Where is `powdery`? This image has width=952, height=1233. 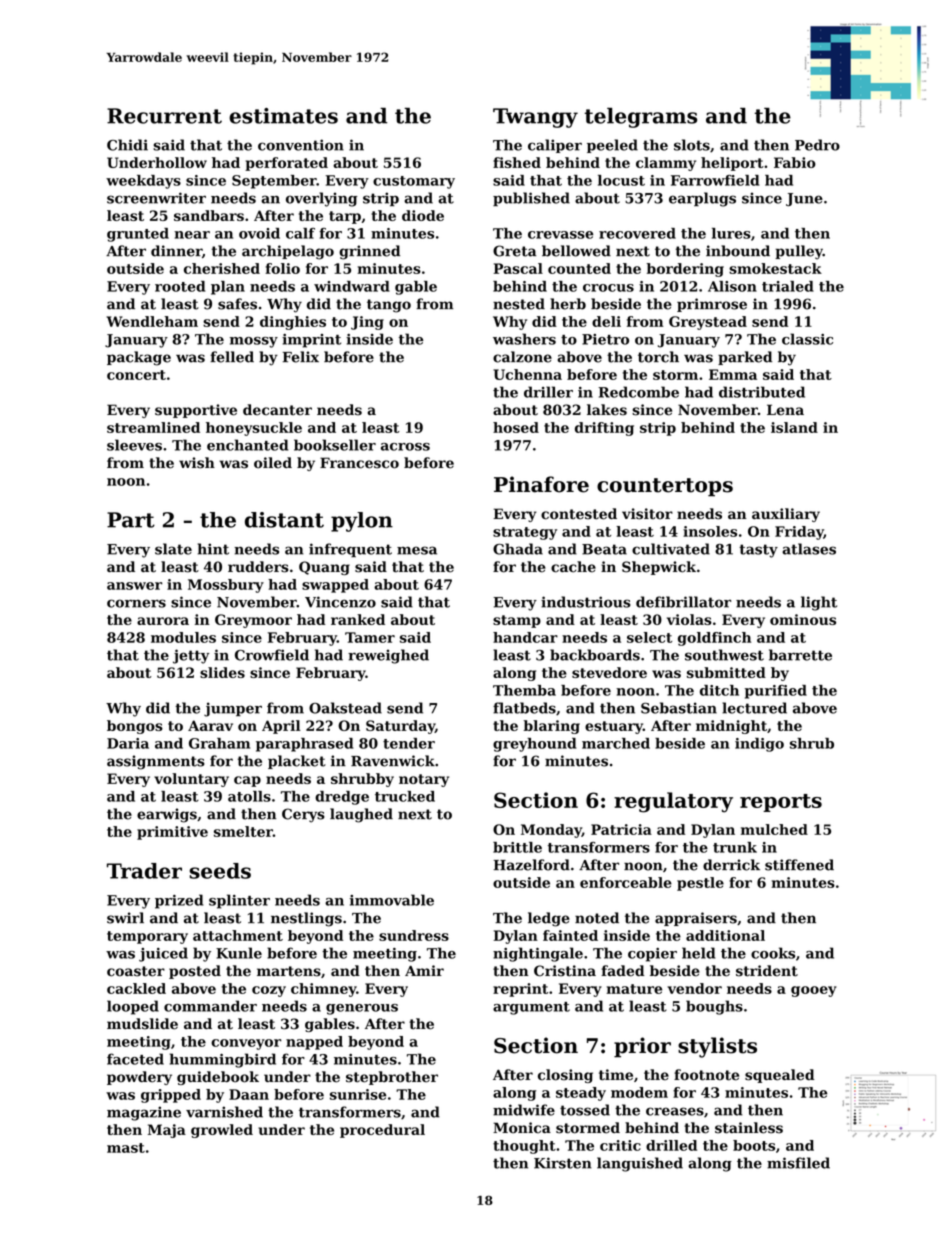
powdery is located at coordinates (139, 1078).
